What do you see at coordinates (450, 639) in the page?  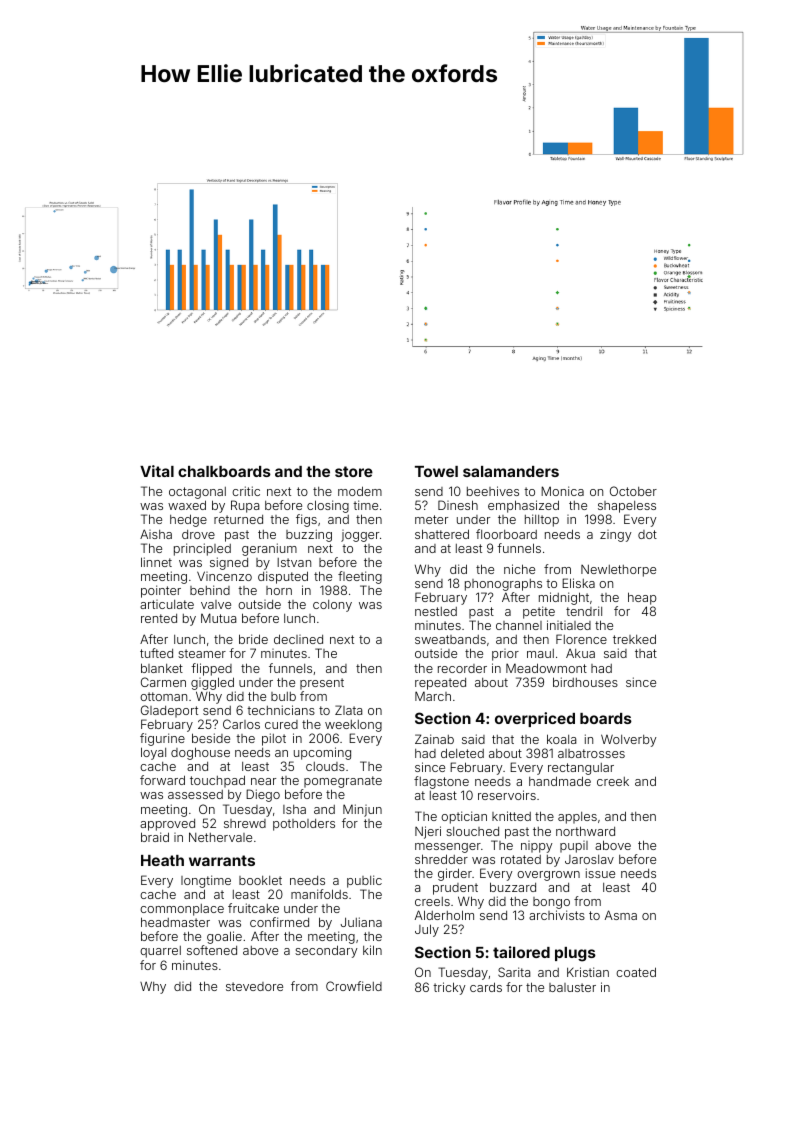 I see `sweatbands` at bounding box center [450, 639].
